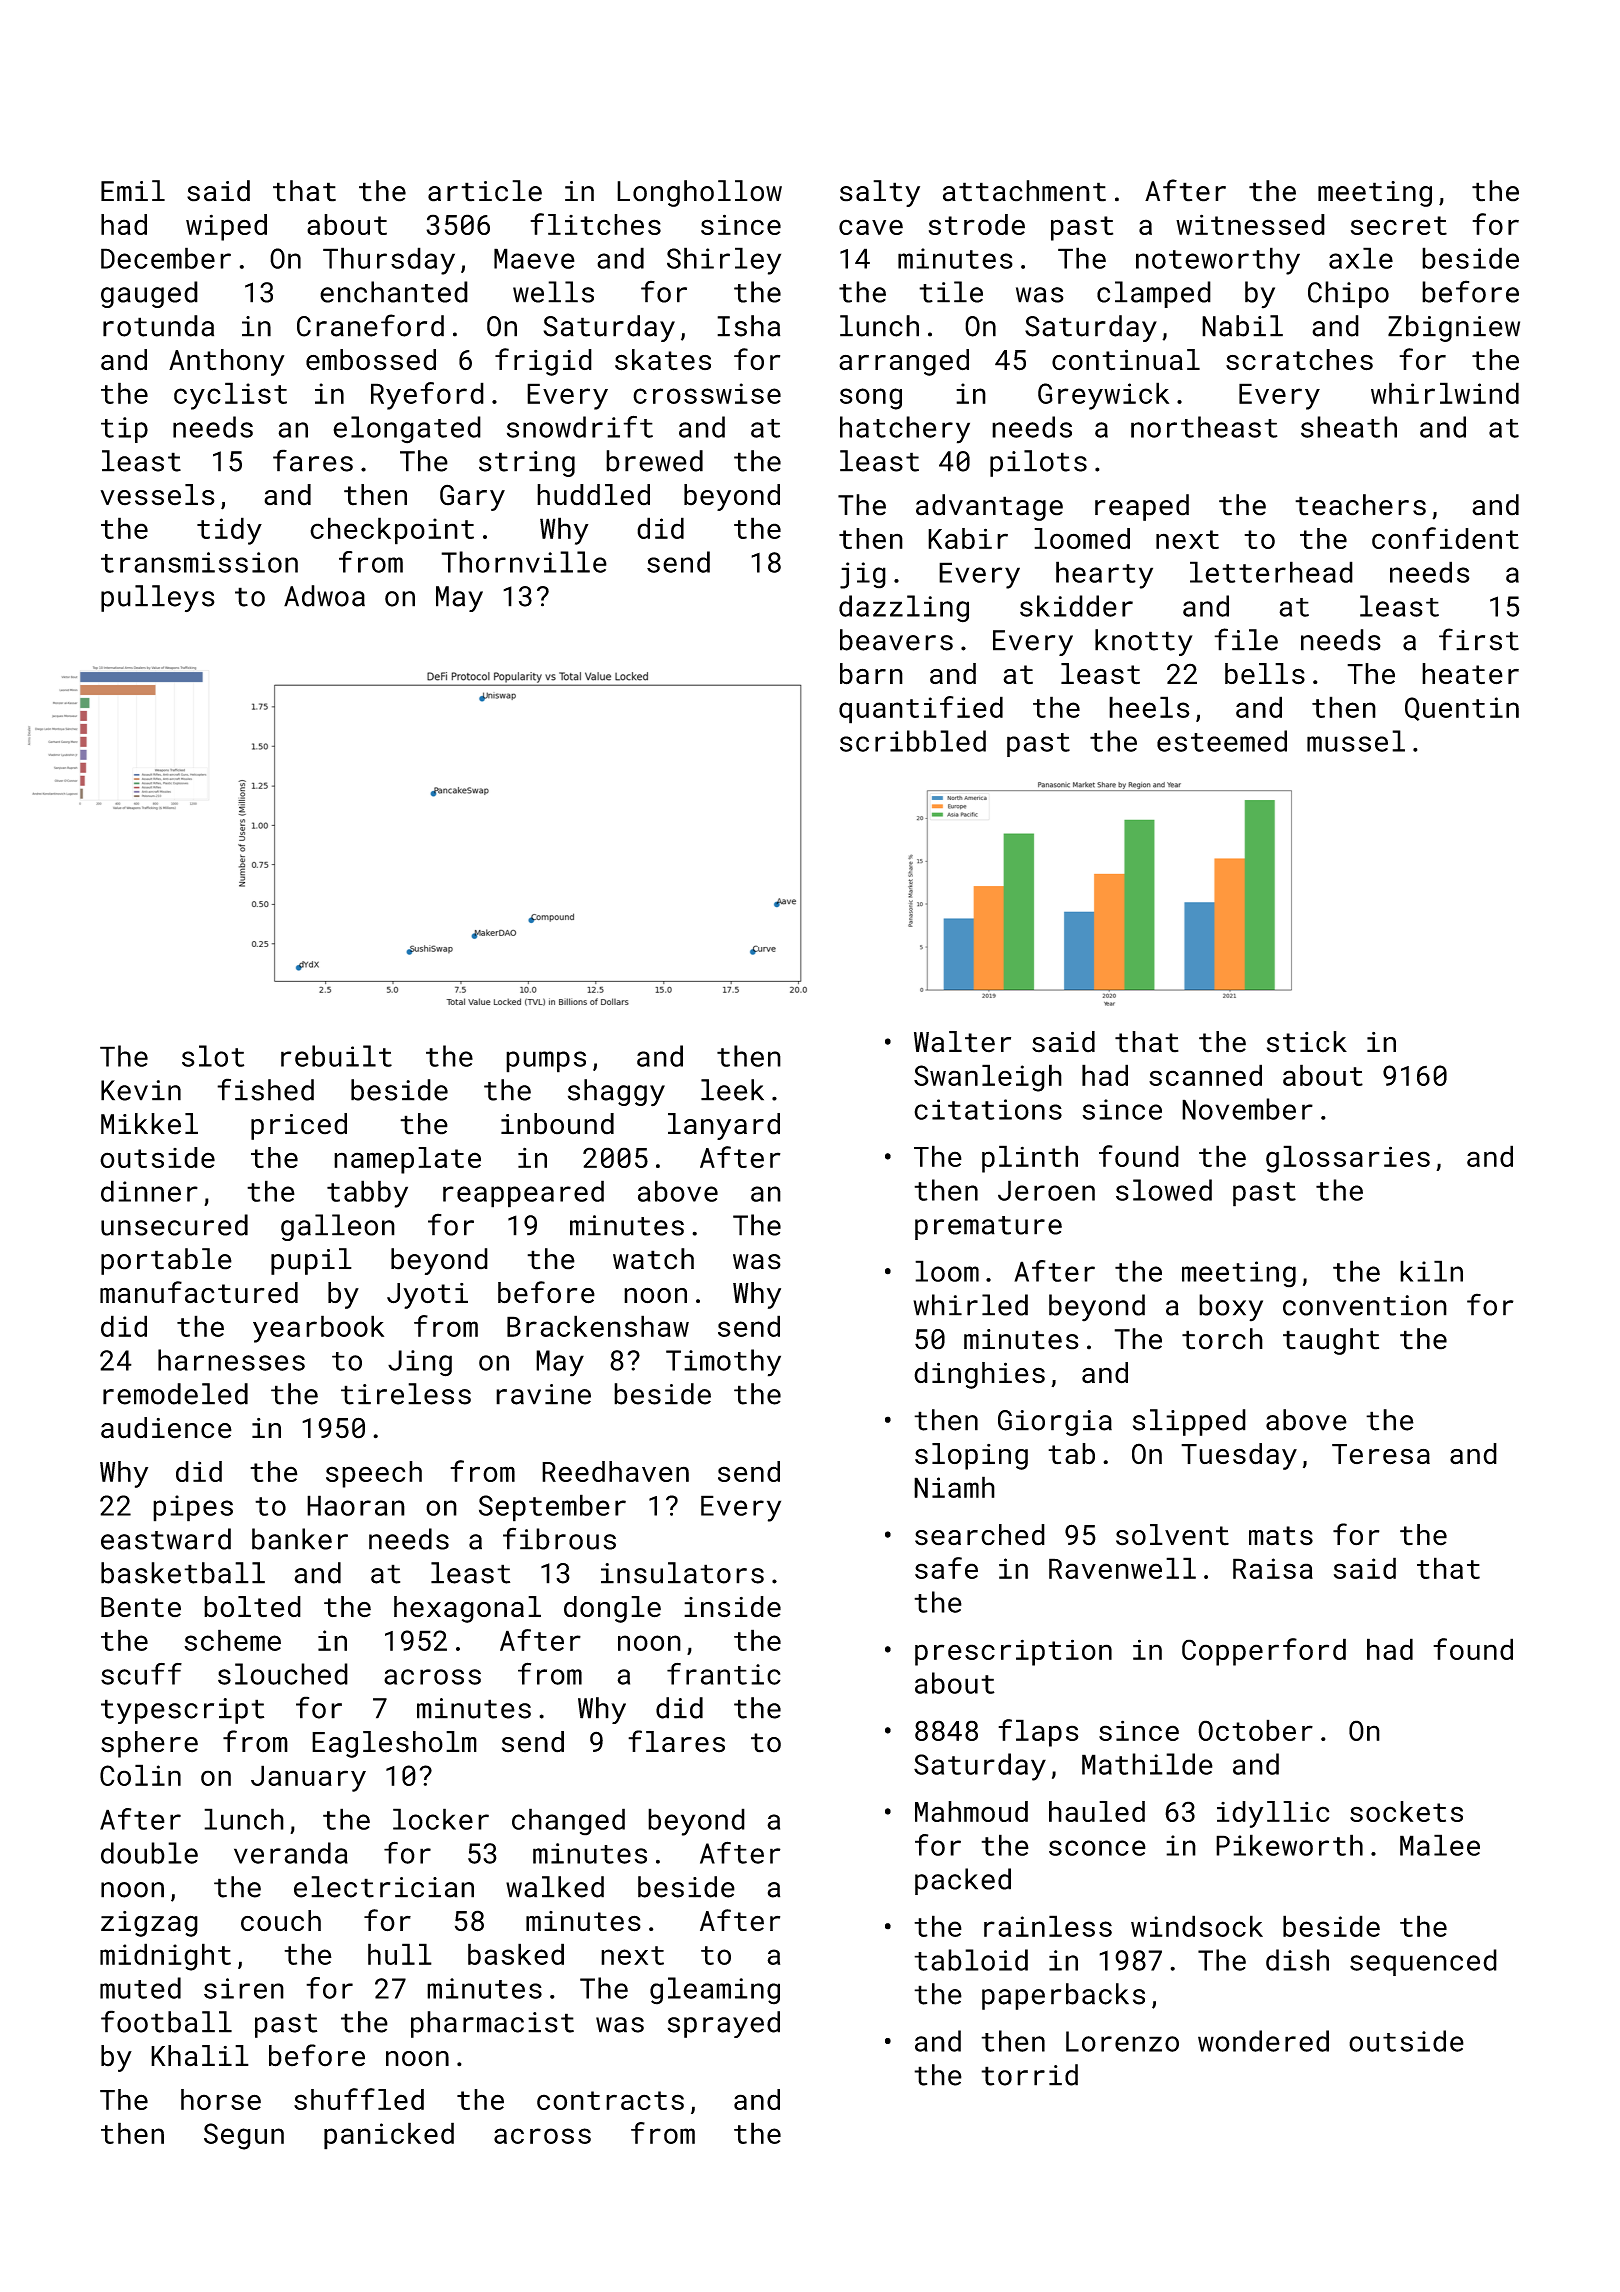 The image size is (1620, 2292). What do you see at coordinates (1048, 1926) in the screenshot?
I see `rainless` at bounding box center [1048, 1926].
